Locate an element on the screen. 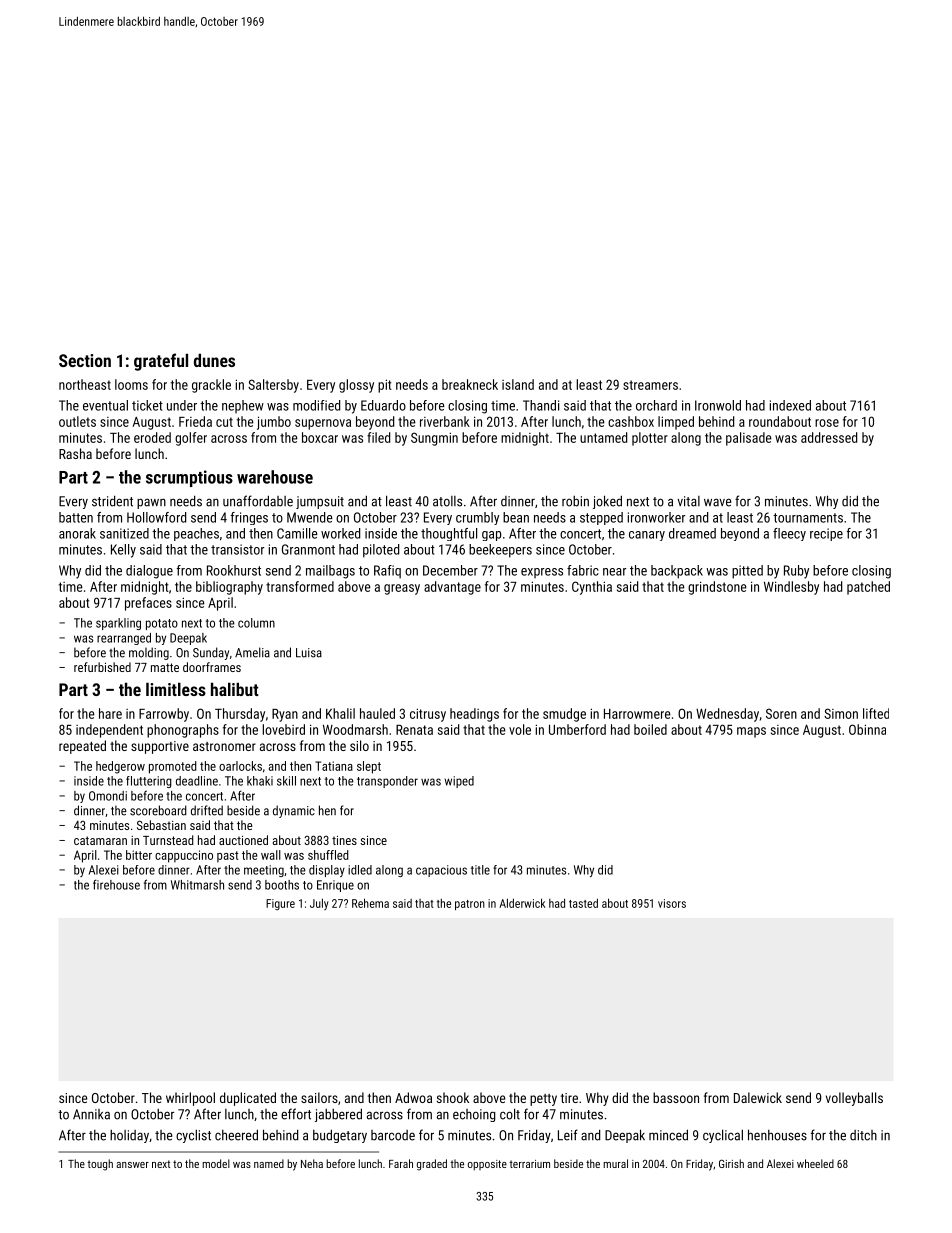  Section is located at coordinates (85, 360).
